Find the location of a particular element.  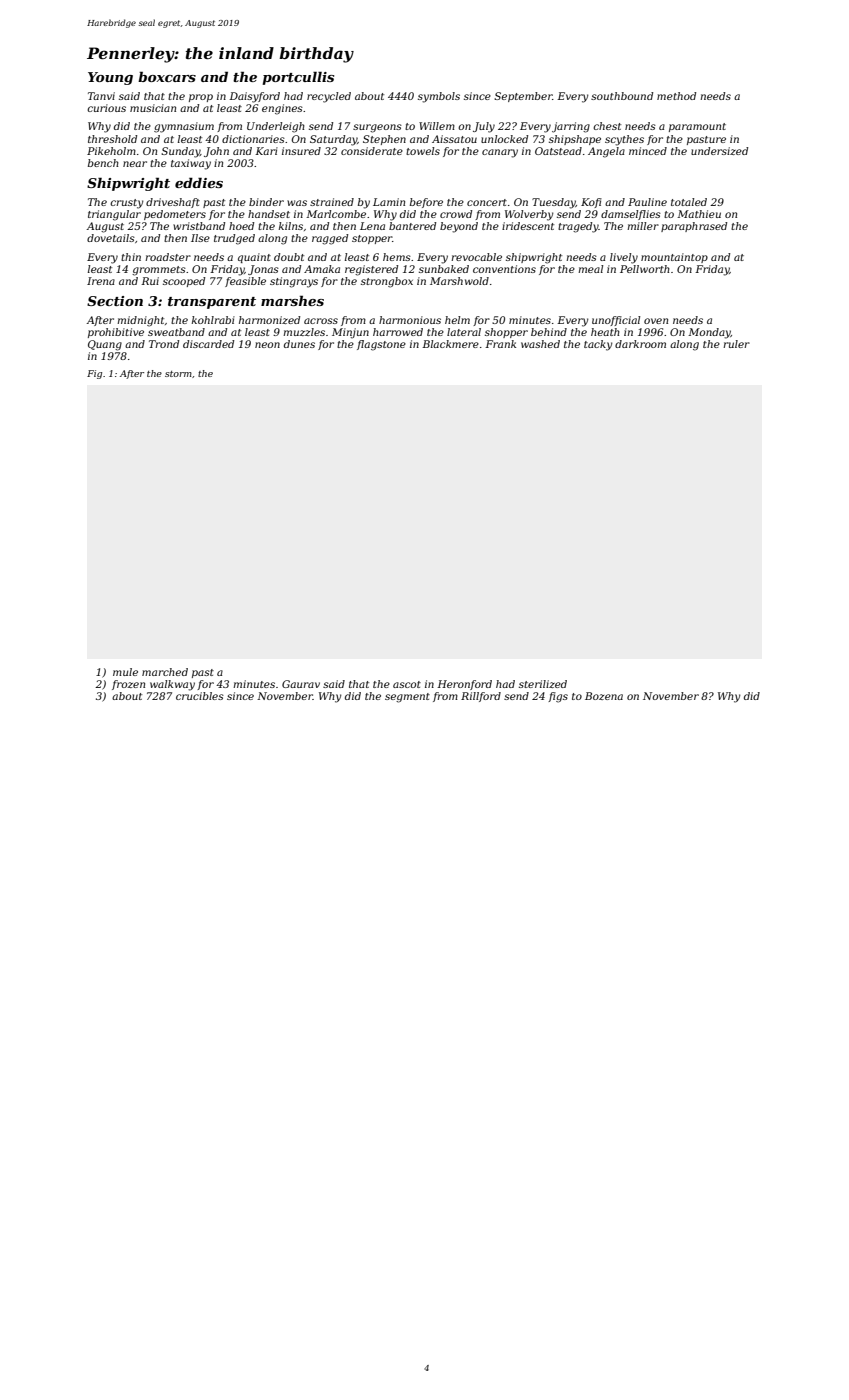

September is located at coordinates (523, 97).
